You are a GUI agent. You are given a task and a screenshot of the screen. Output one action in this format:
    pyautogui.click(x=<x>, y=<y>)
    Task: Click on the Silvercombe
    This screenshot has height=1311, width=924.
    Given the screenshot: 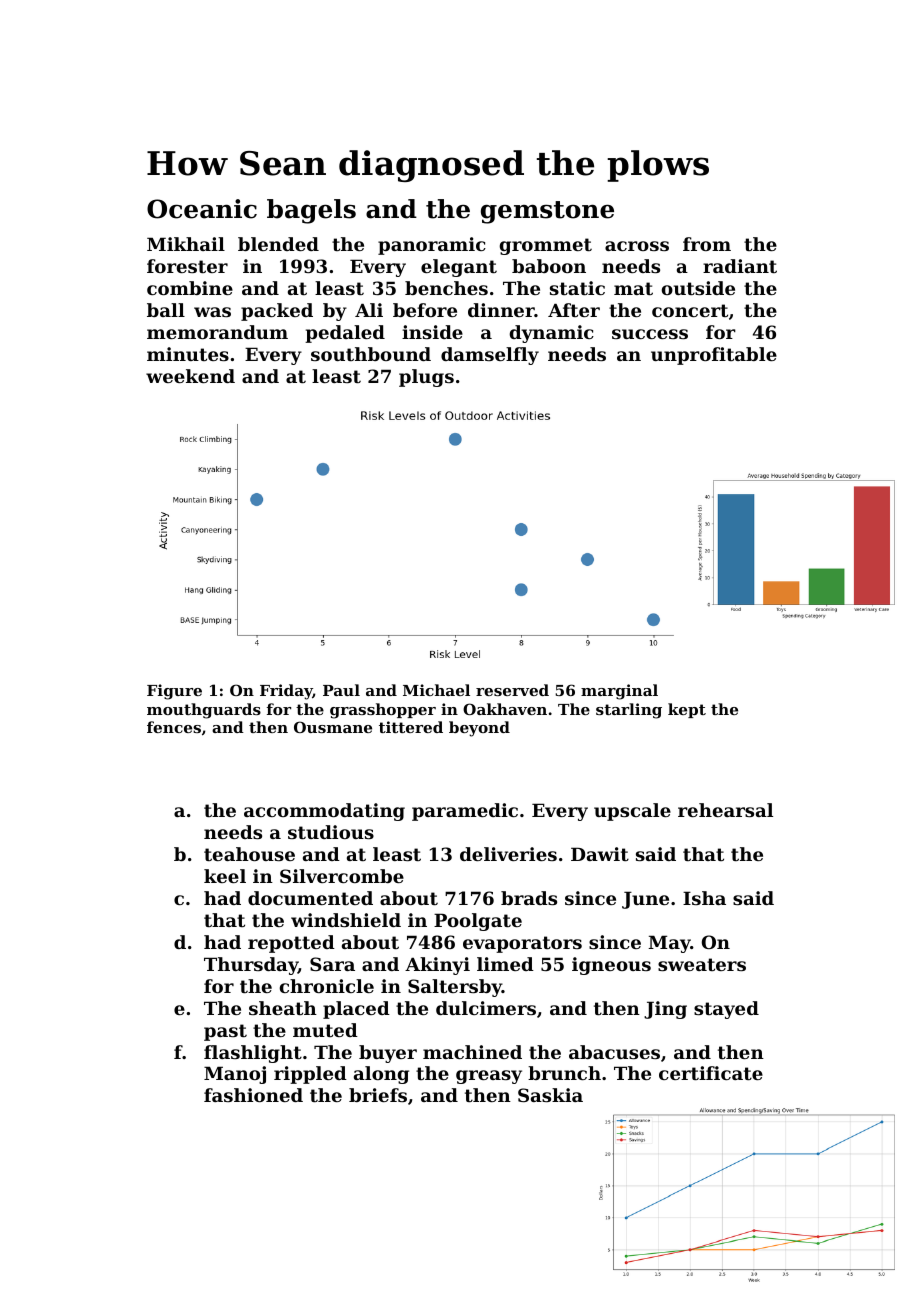 What is the action you would take?
    pyautogui.click(x=342, y=876)
